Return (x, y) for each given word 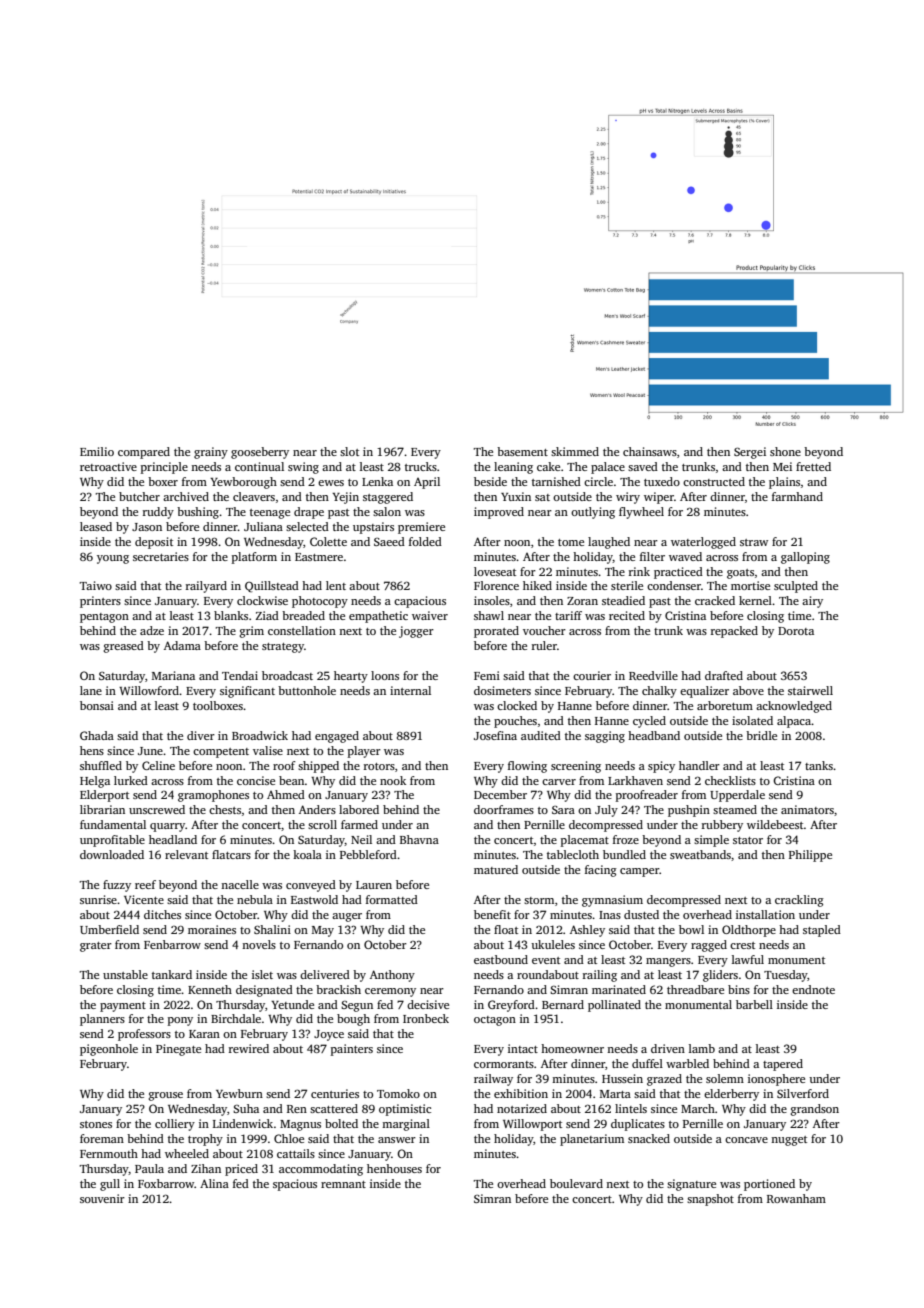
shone (785, 451)
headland (173, 839)
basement (522, 451)
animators (807, 809)
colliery (175, 1125)
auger (347, 917)
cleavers (254, 496)
